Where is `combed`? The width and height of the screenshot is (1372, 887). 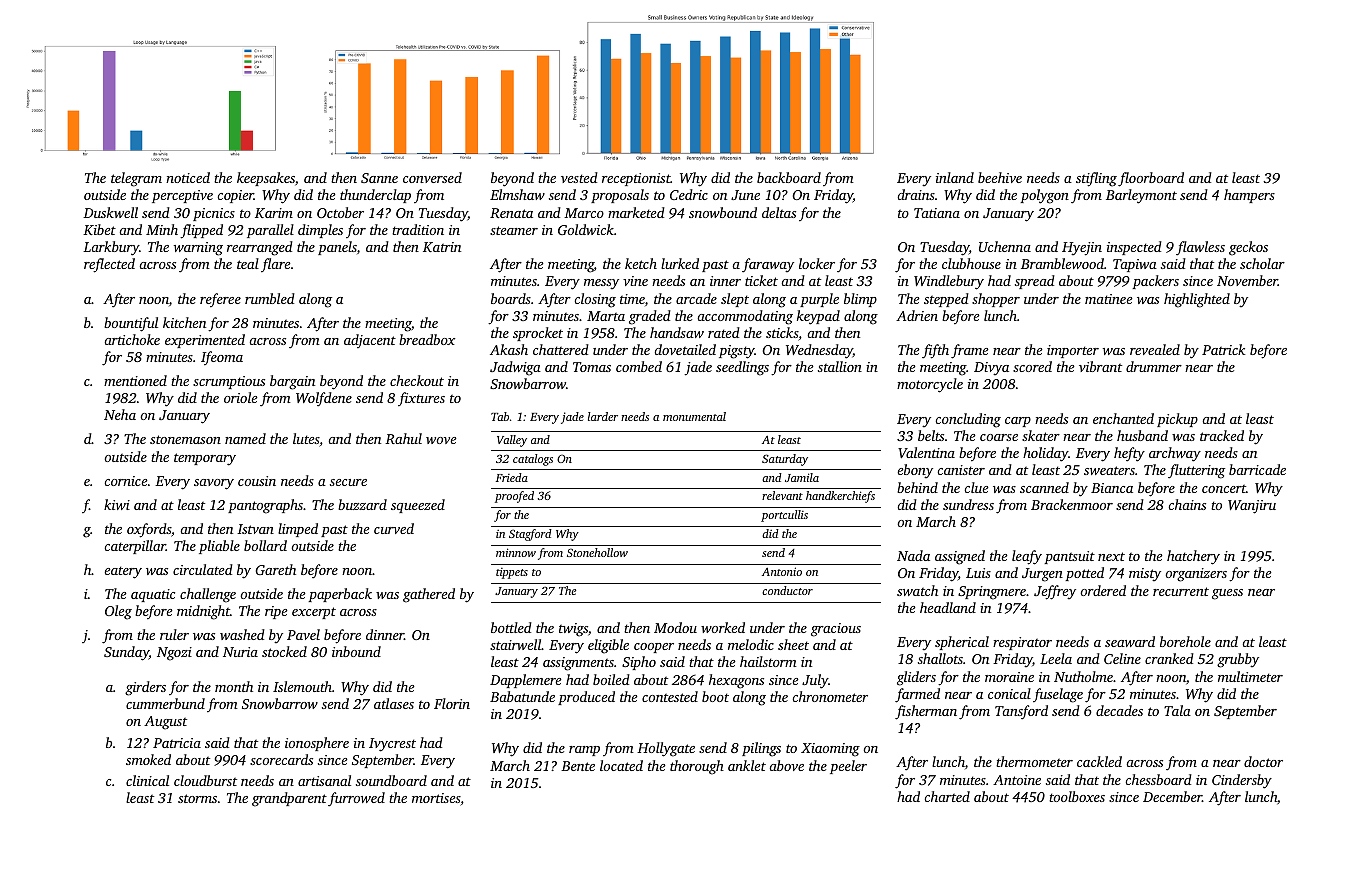 combed is located at coordinates (639, 366).
